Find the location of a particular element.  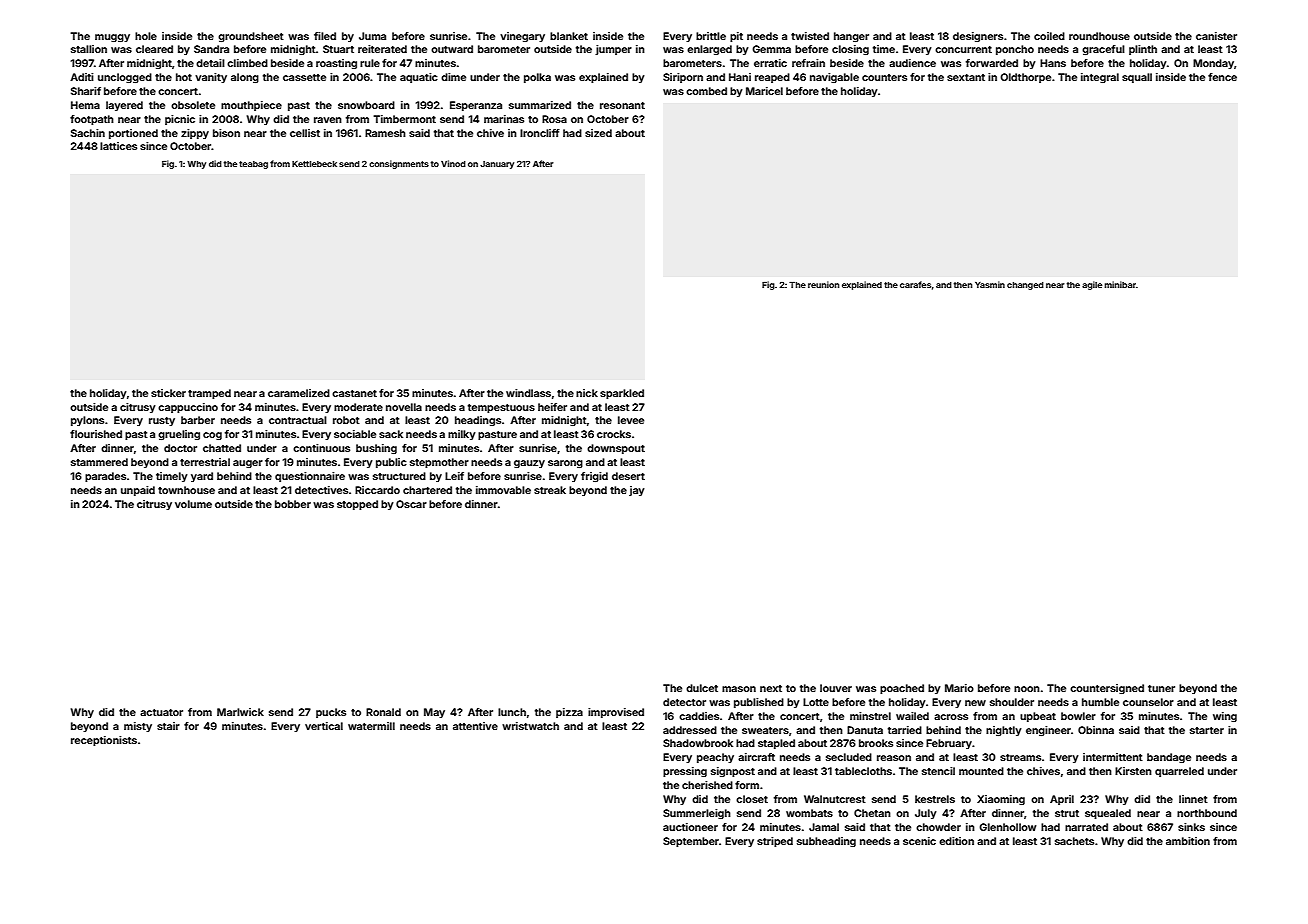

tuner is located at coordinates (1161, 688).
